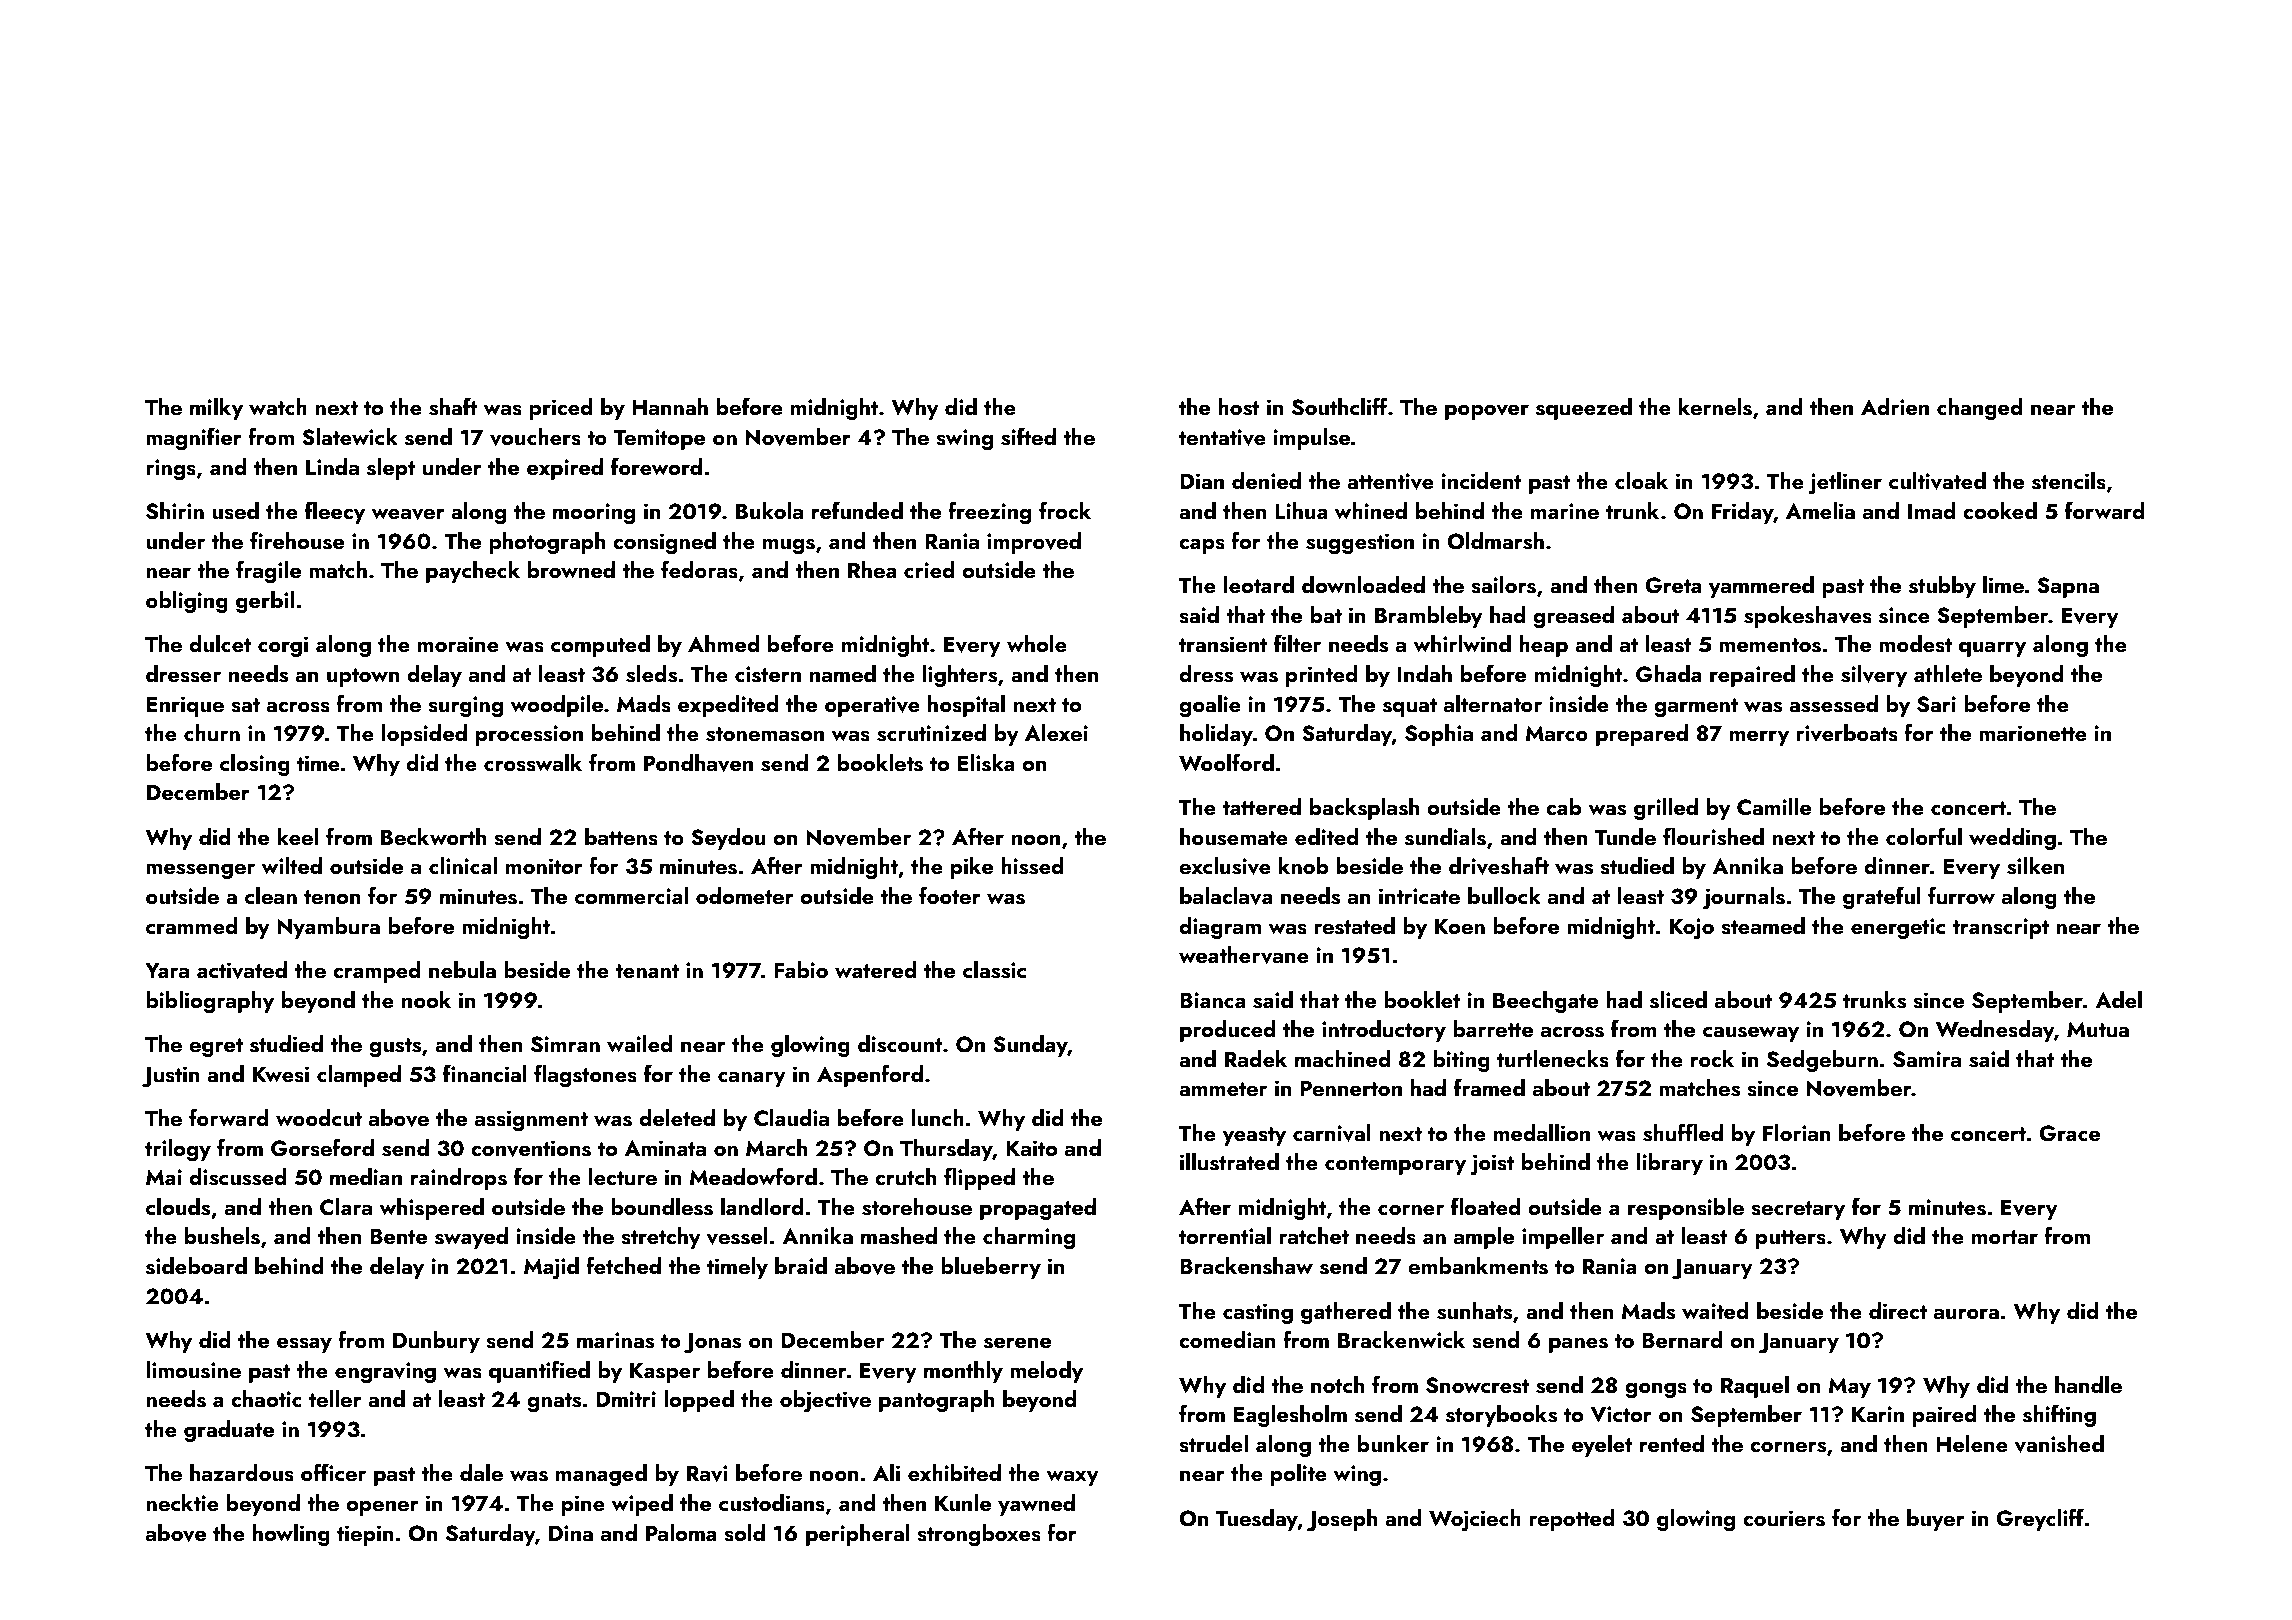 This screenshot has width=2292, height=1620. What do you see at coordinates (1244, 955) in the screenshot?
I see `weathervane` at bounding box center [1244, 955].
